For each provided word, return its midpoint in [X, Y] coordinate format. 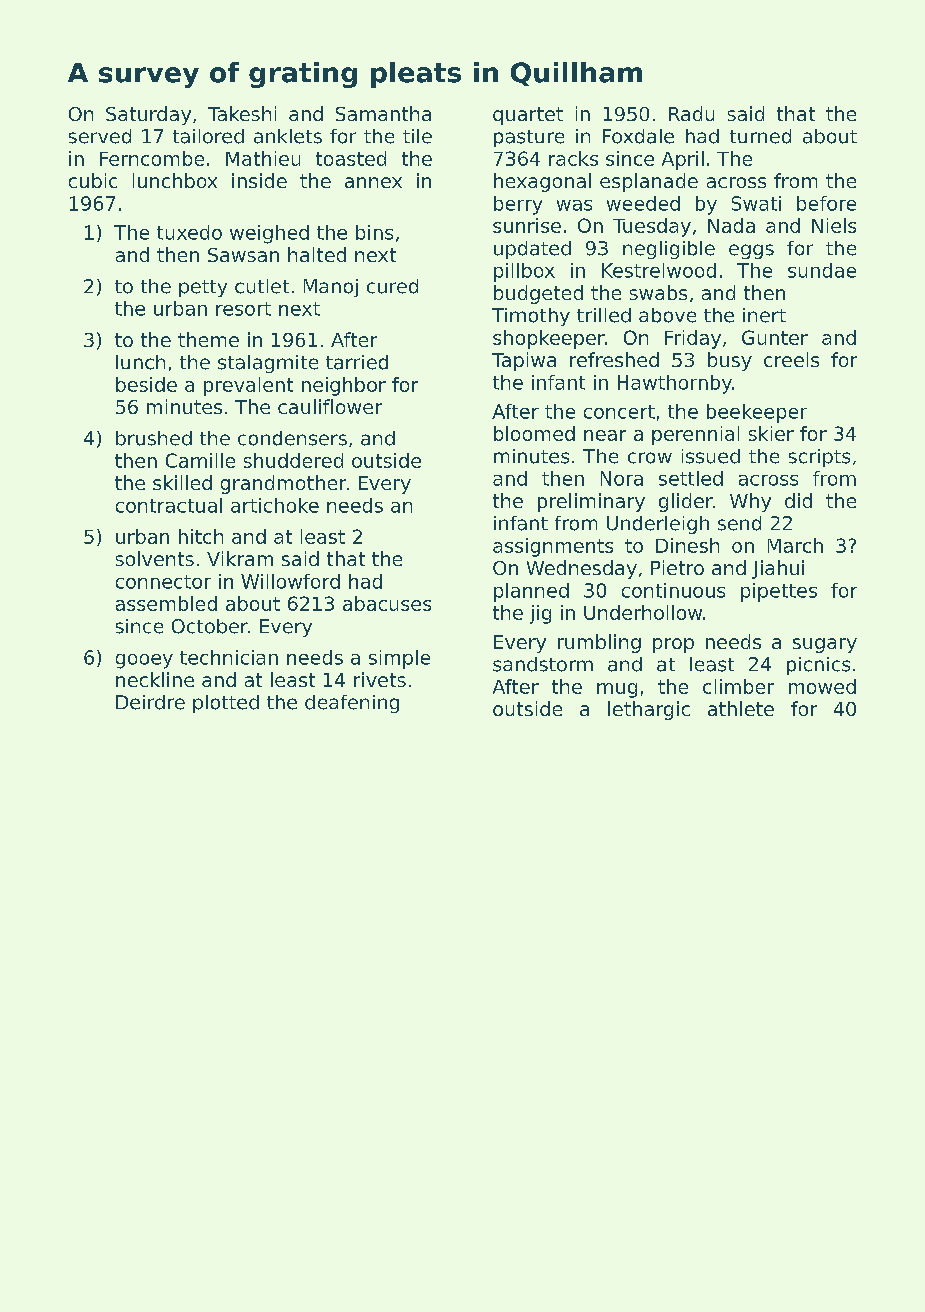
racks [573, 158]
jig [540, 614]
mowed [822, 686]
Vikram [240, 558]
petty [203, 288]
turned [760, 136]
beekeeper [757, 413]
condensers [292, 438]
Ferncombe [152, 158]
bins [374, 232]
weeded [643, 203]
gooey [144, 661]
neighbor [344, 386]
